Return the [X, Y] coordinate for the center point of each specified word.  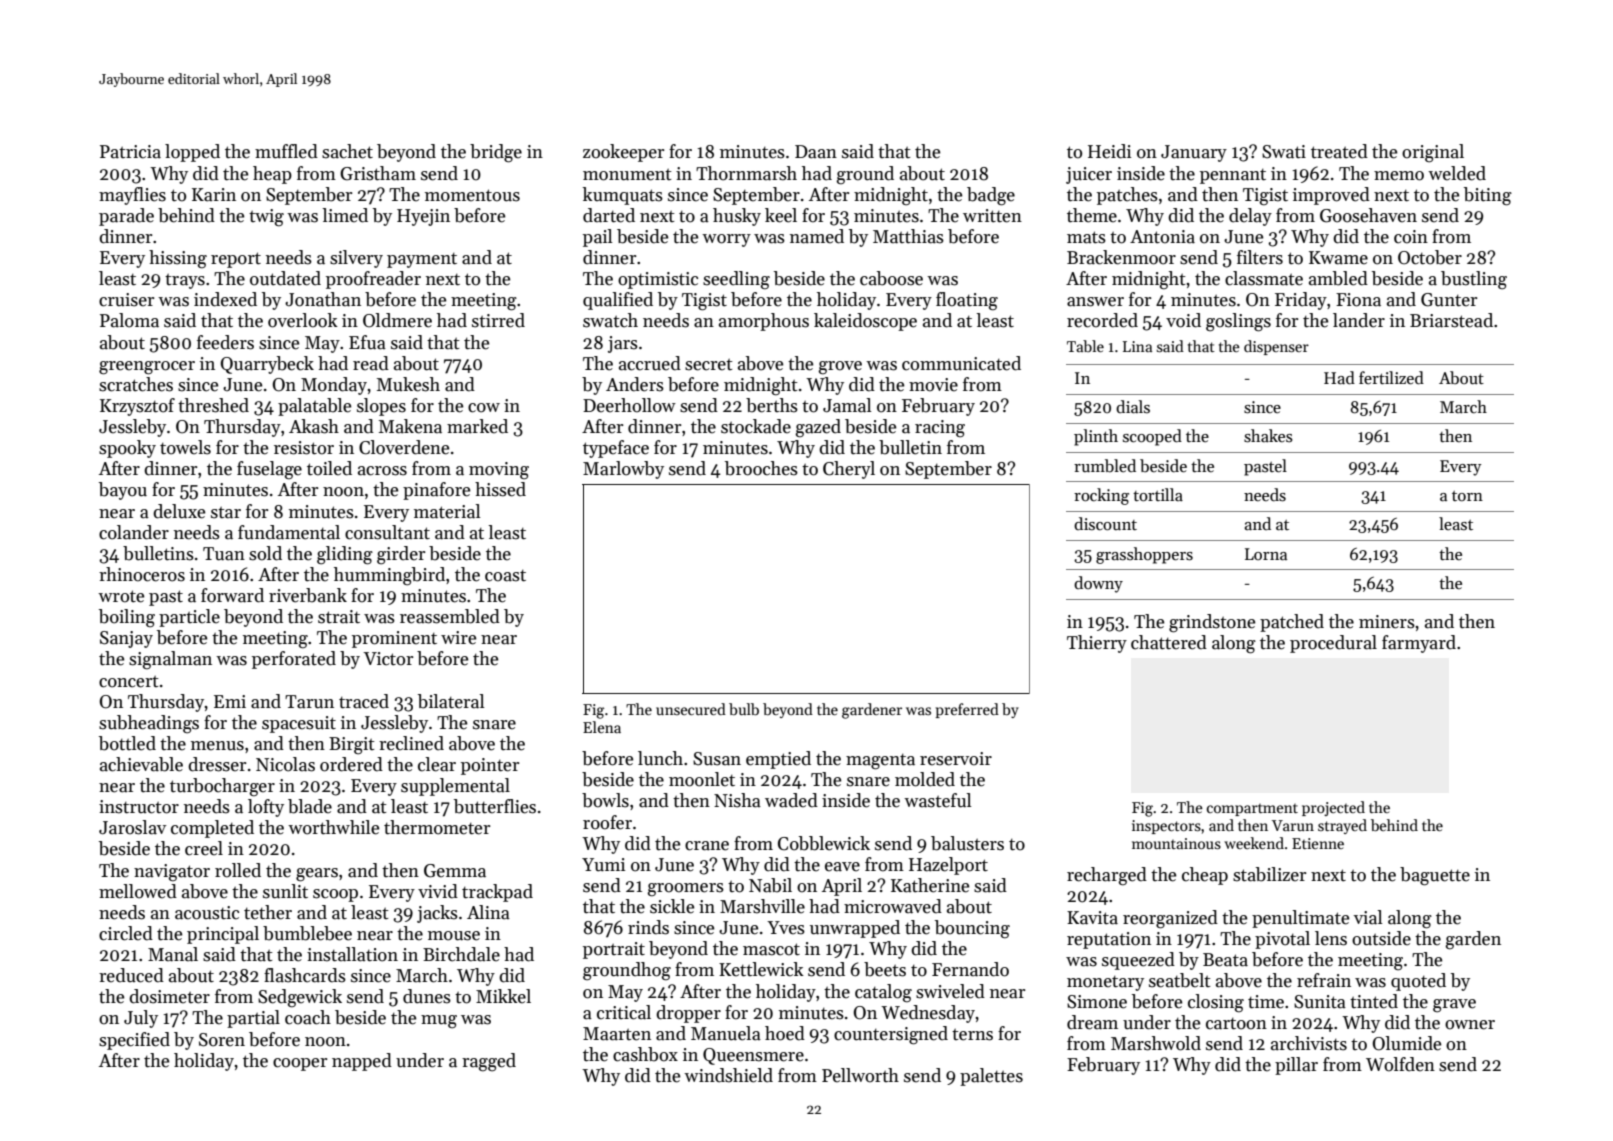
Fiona [1358, 300]
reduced [131, 975]
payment [422, 260]
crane [707, 846]
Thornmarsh [746, 173]
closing [1216, 1003]
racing [940, 429]
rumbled [1105, 466]
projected [1333, 808]
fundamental [289, 532]
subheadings [149, 724]
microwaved [893, 906]
